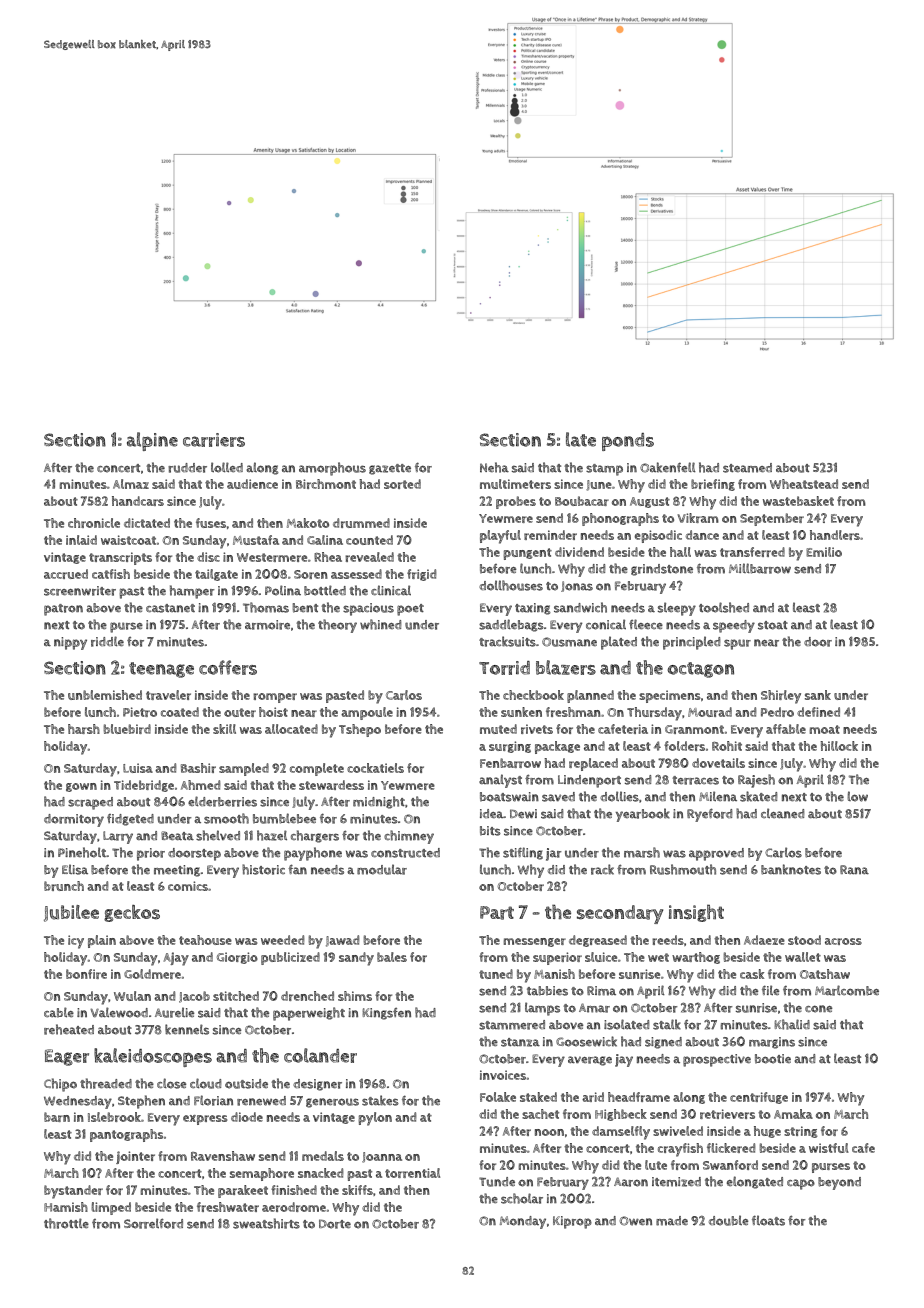 Image resolution: width=924 pixels, height=1308 pixels. Describe the element at coordinates (818, 695) in the document. I see `sank` at that location.
